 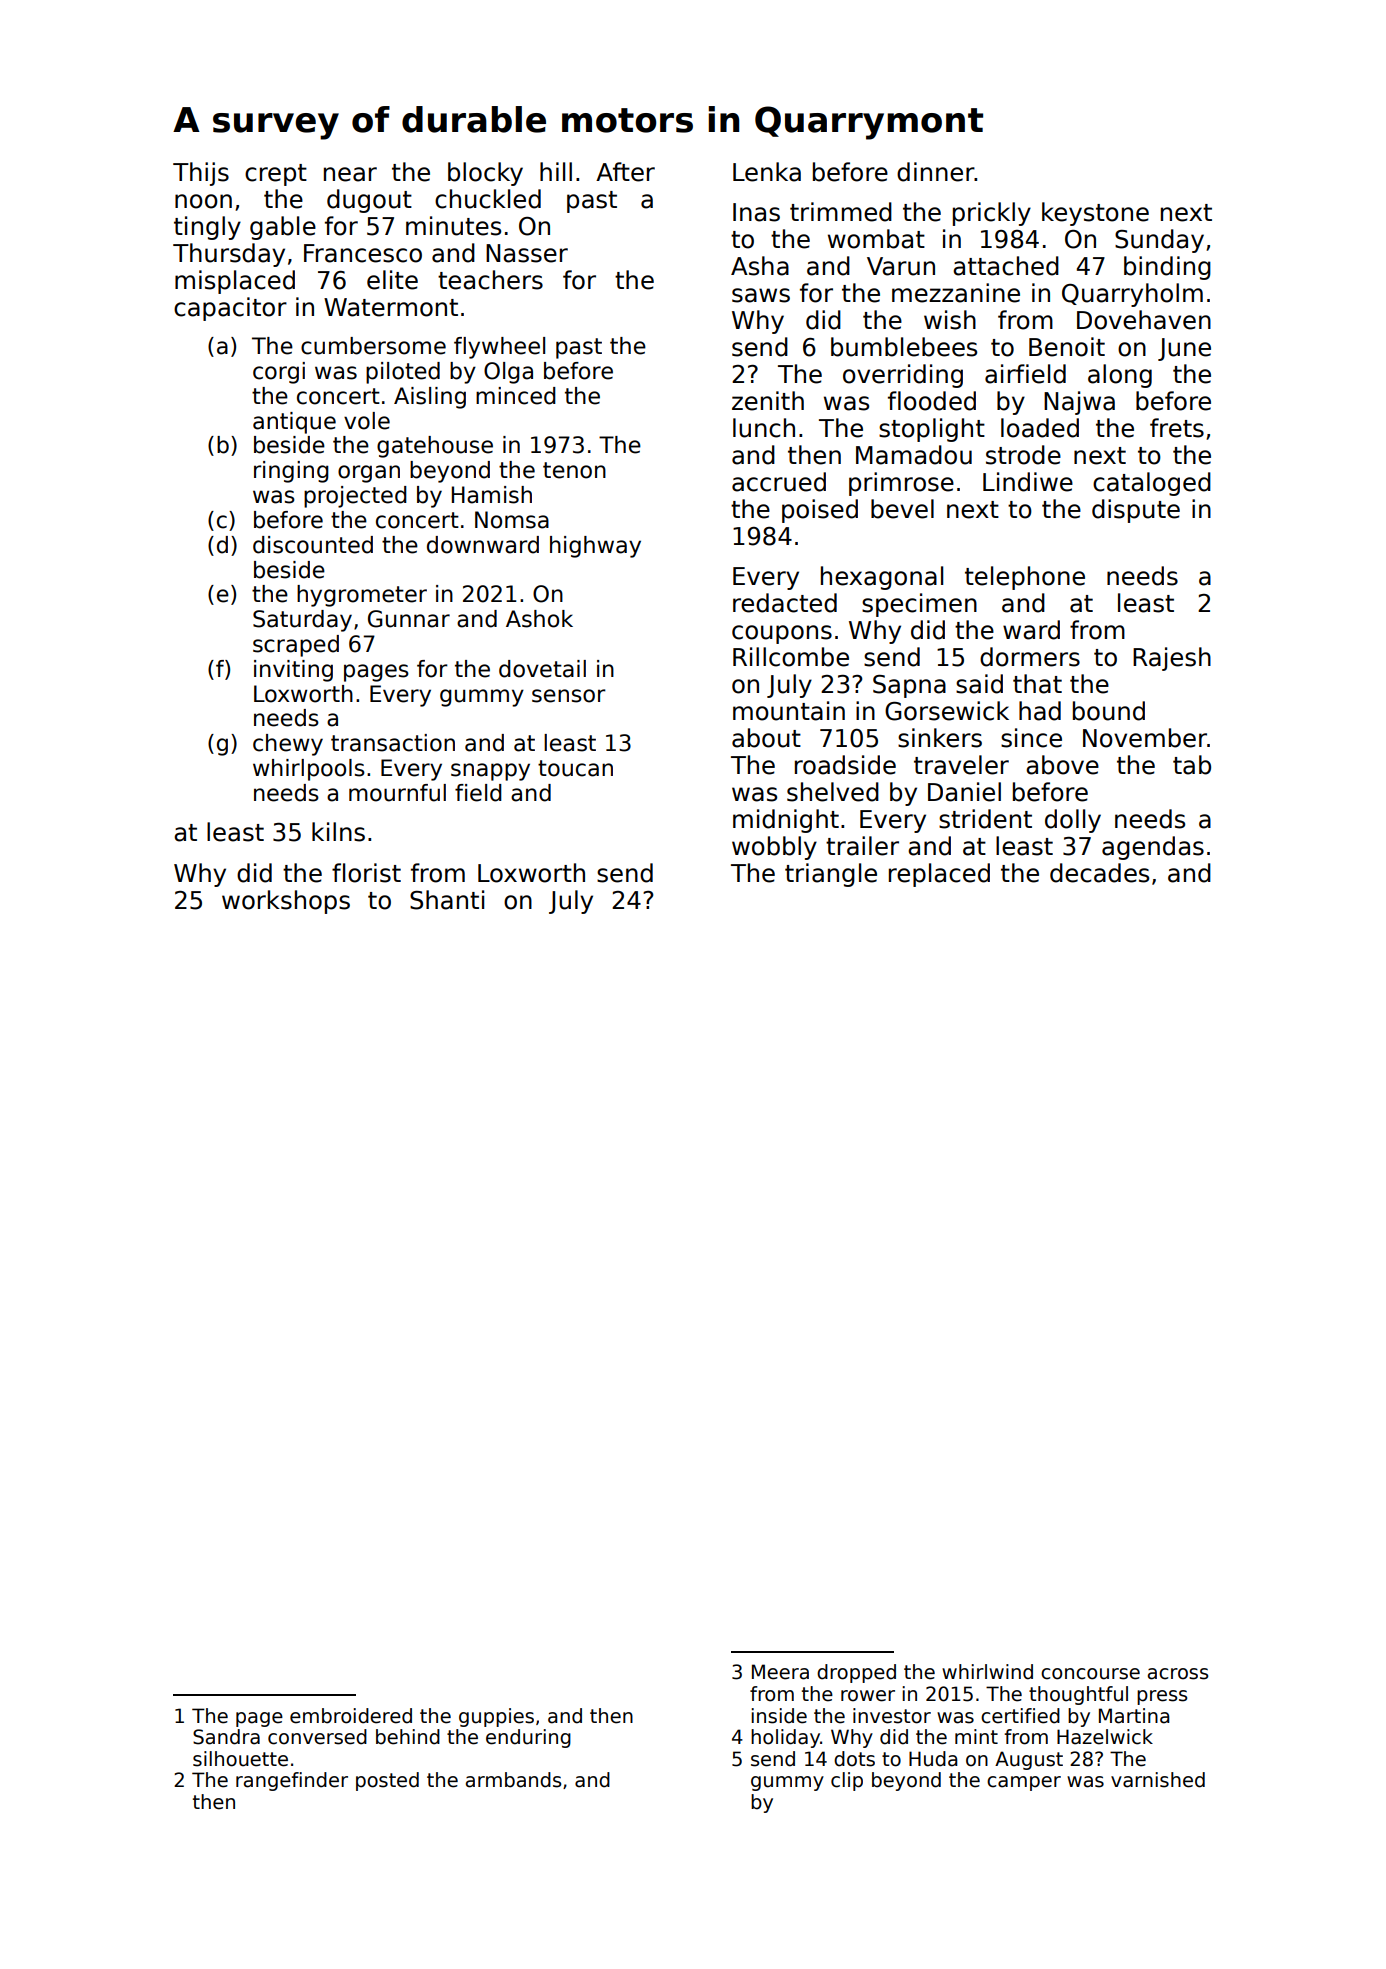 I want to click on rangefinder, so click(x=292, y=1781).
